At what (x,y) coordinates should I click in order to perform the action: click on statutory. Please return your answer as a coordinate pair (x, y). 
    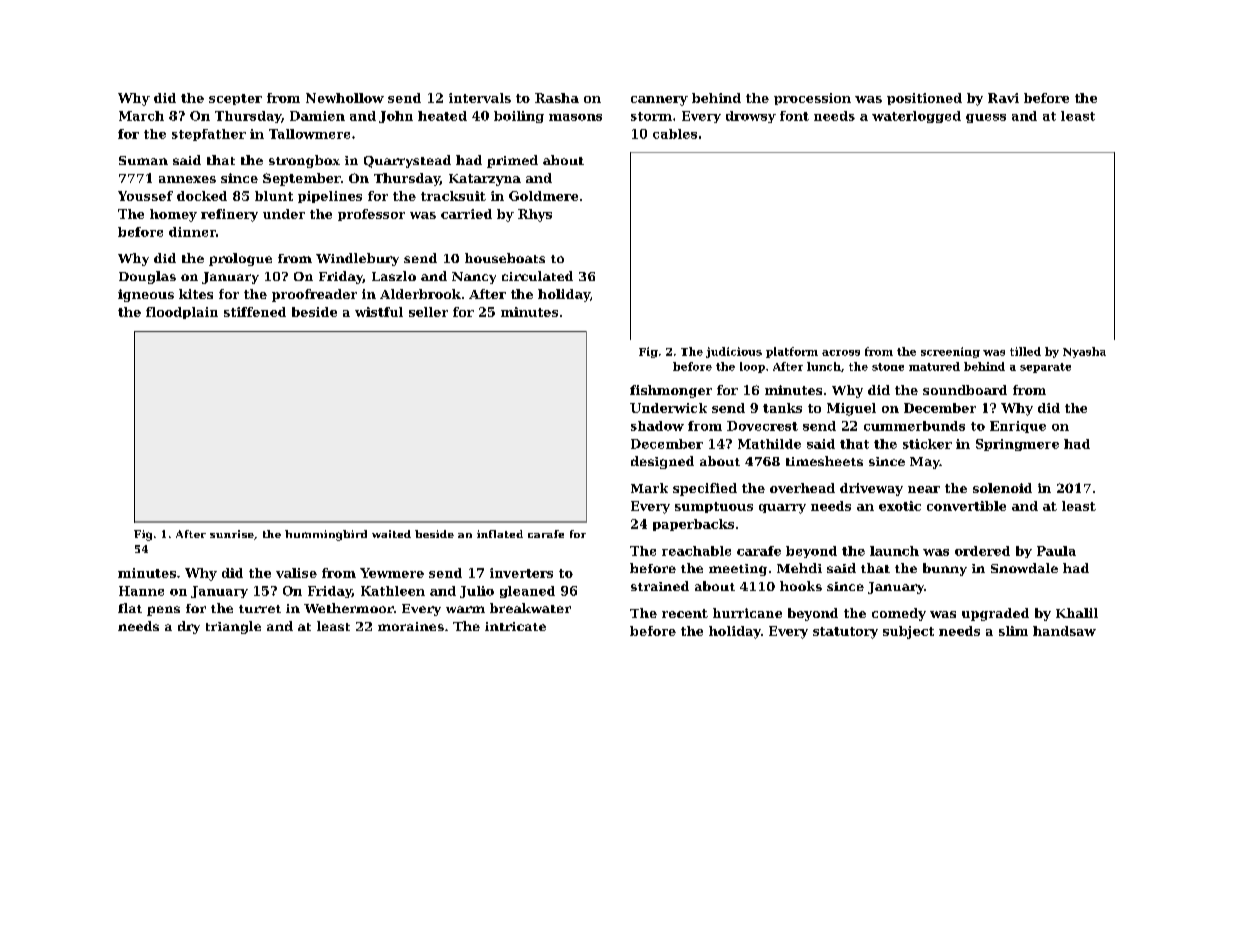
    Looking at the image, I should click on (845, 633).
